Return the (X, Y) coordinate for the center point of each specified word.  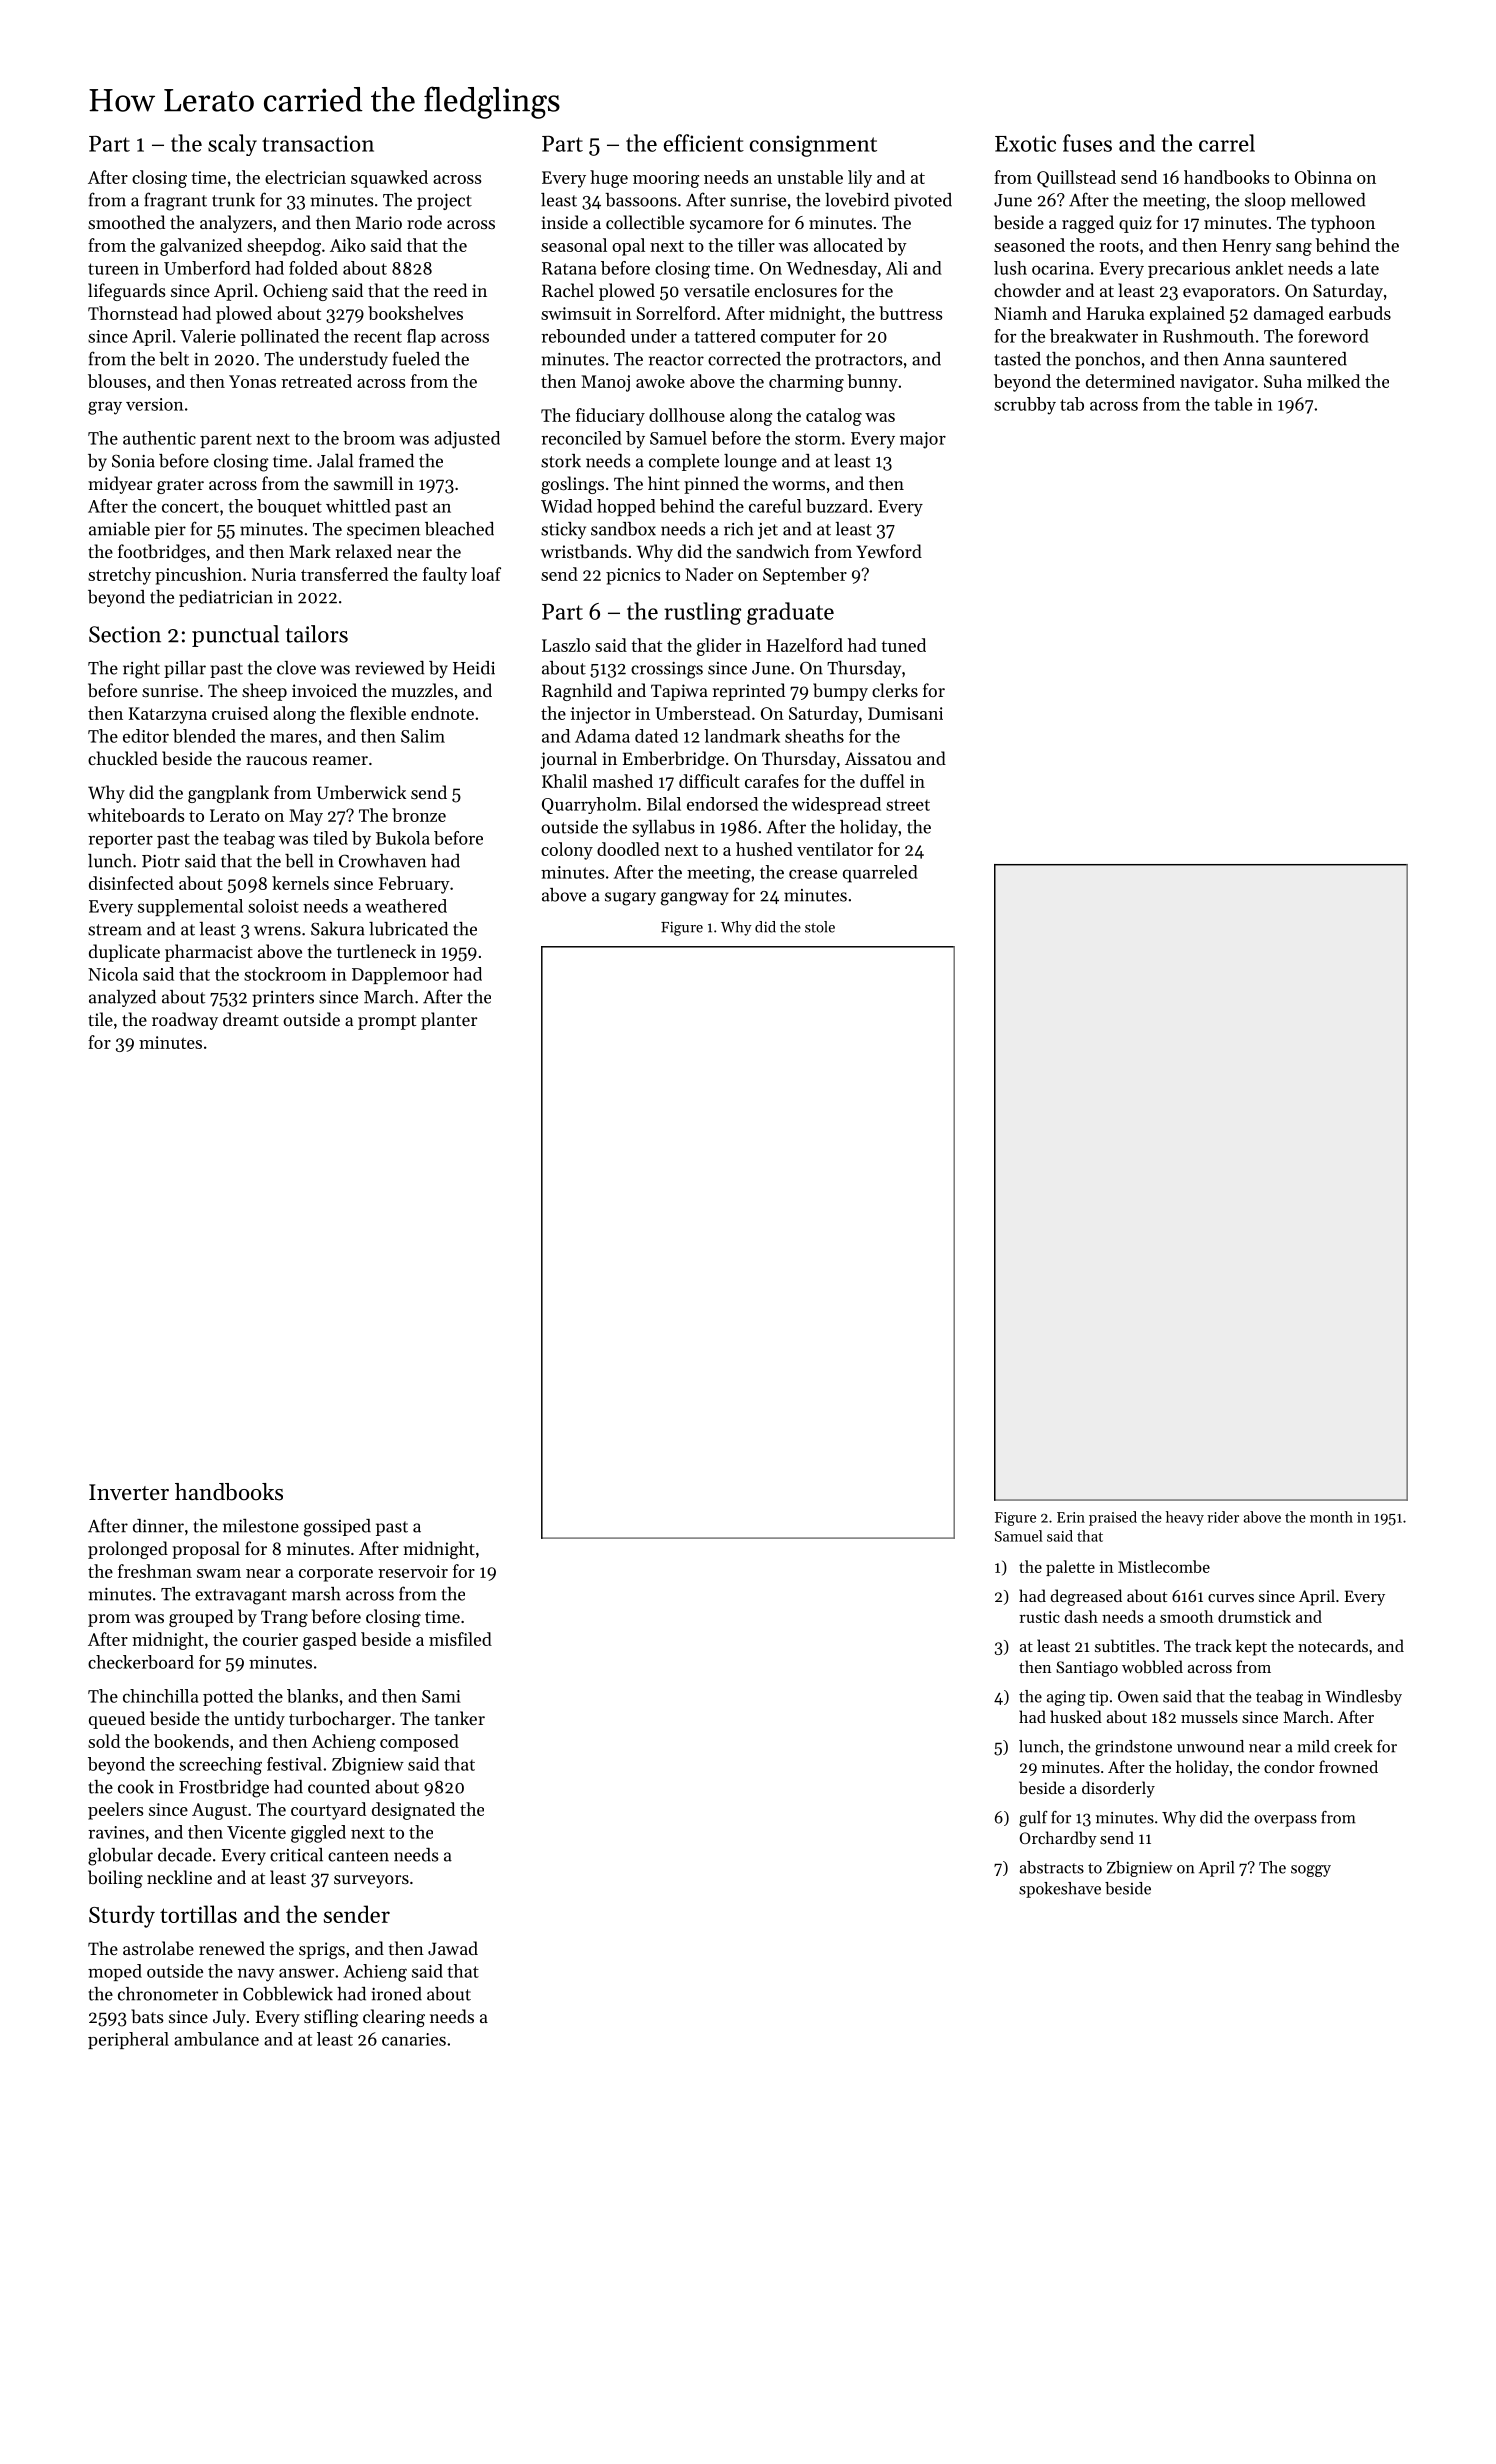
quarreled (880, 874)
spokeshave (1060, 1890)
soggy (1311, 1871)
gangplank (228, 794)
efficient (704, 143)
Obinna (1323, 177)
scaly (232, 145)
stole (820, 927)
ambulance (216, 2039)
